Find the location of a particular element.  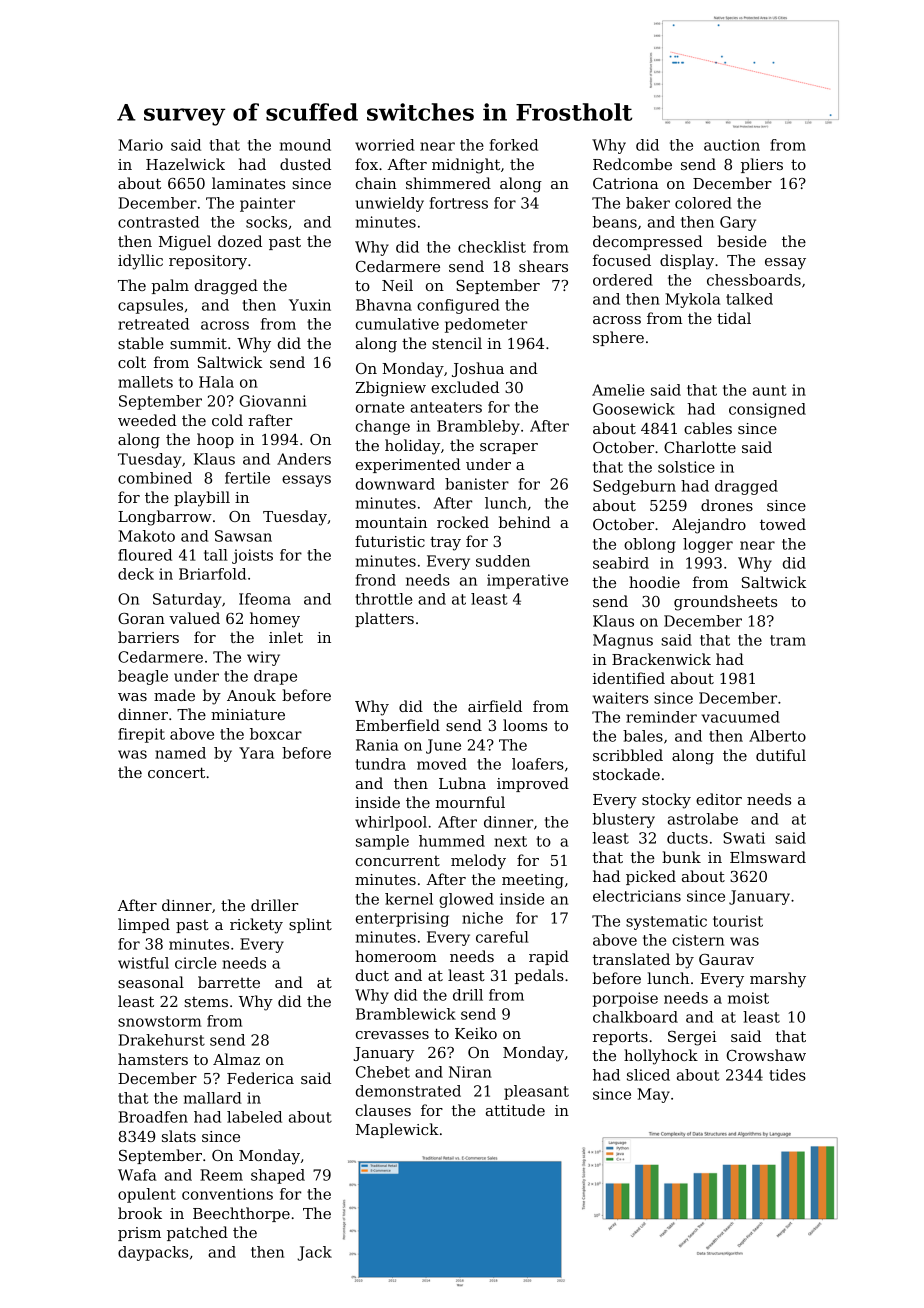

Brackenwick is located at coordinates (661, 659).
